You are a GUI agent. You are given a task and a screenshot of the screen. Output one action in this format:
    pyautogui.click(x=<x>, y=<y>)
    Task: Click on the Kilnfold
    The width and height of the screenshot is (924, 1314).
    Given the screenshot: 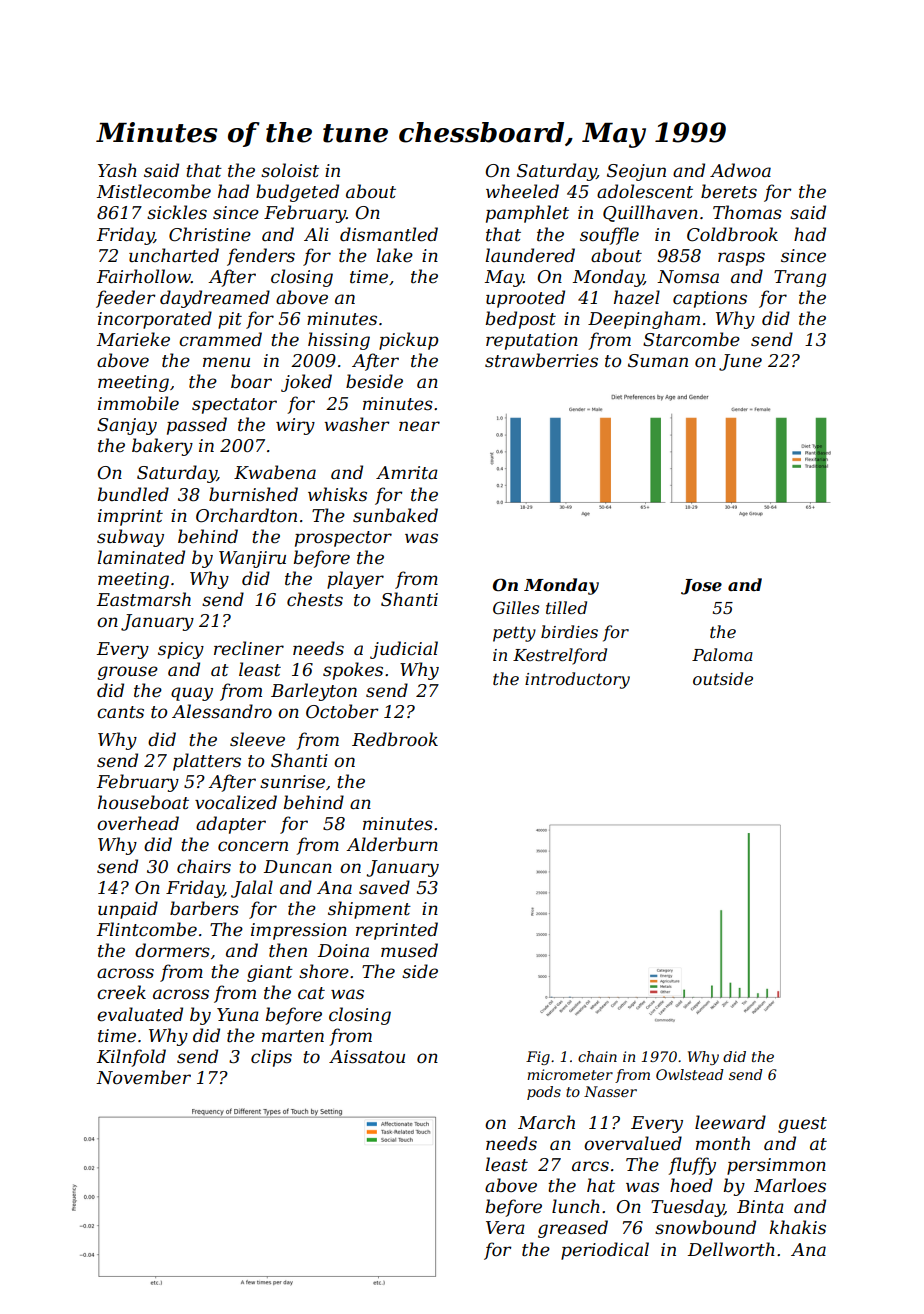 What is the action you would take?
    pyautogui.click(x=131, y=1058)
